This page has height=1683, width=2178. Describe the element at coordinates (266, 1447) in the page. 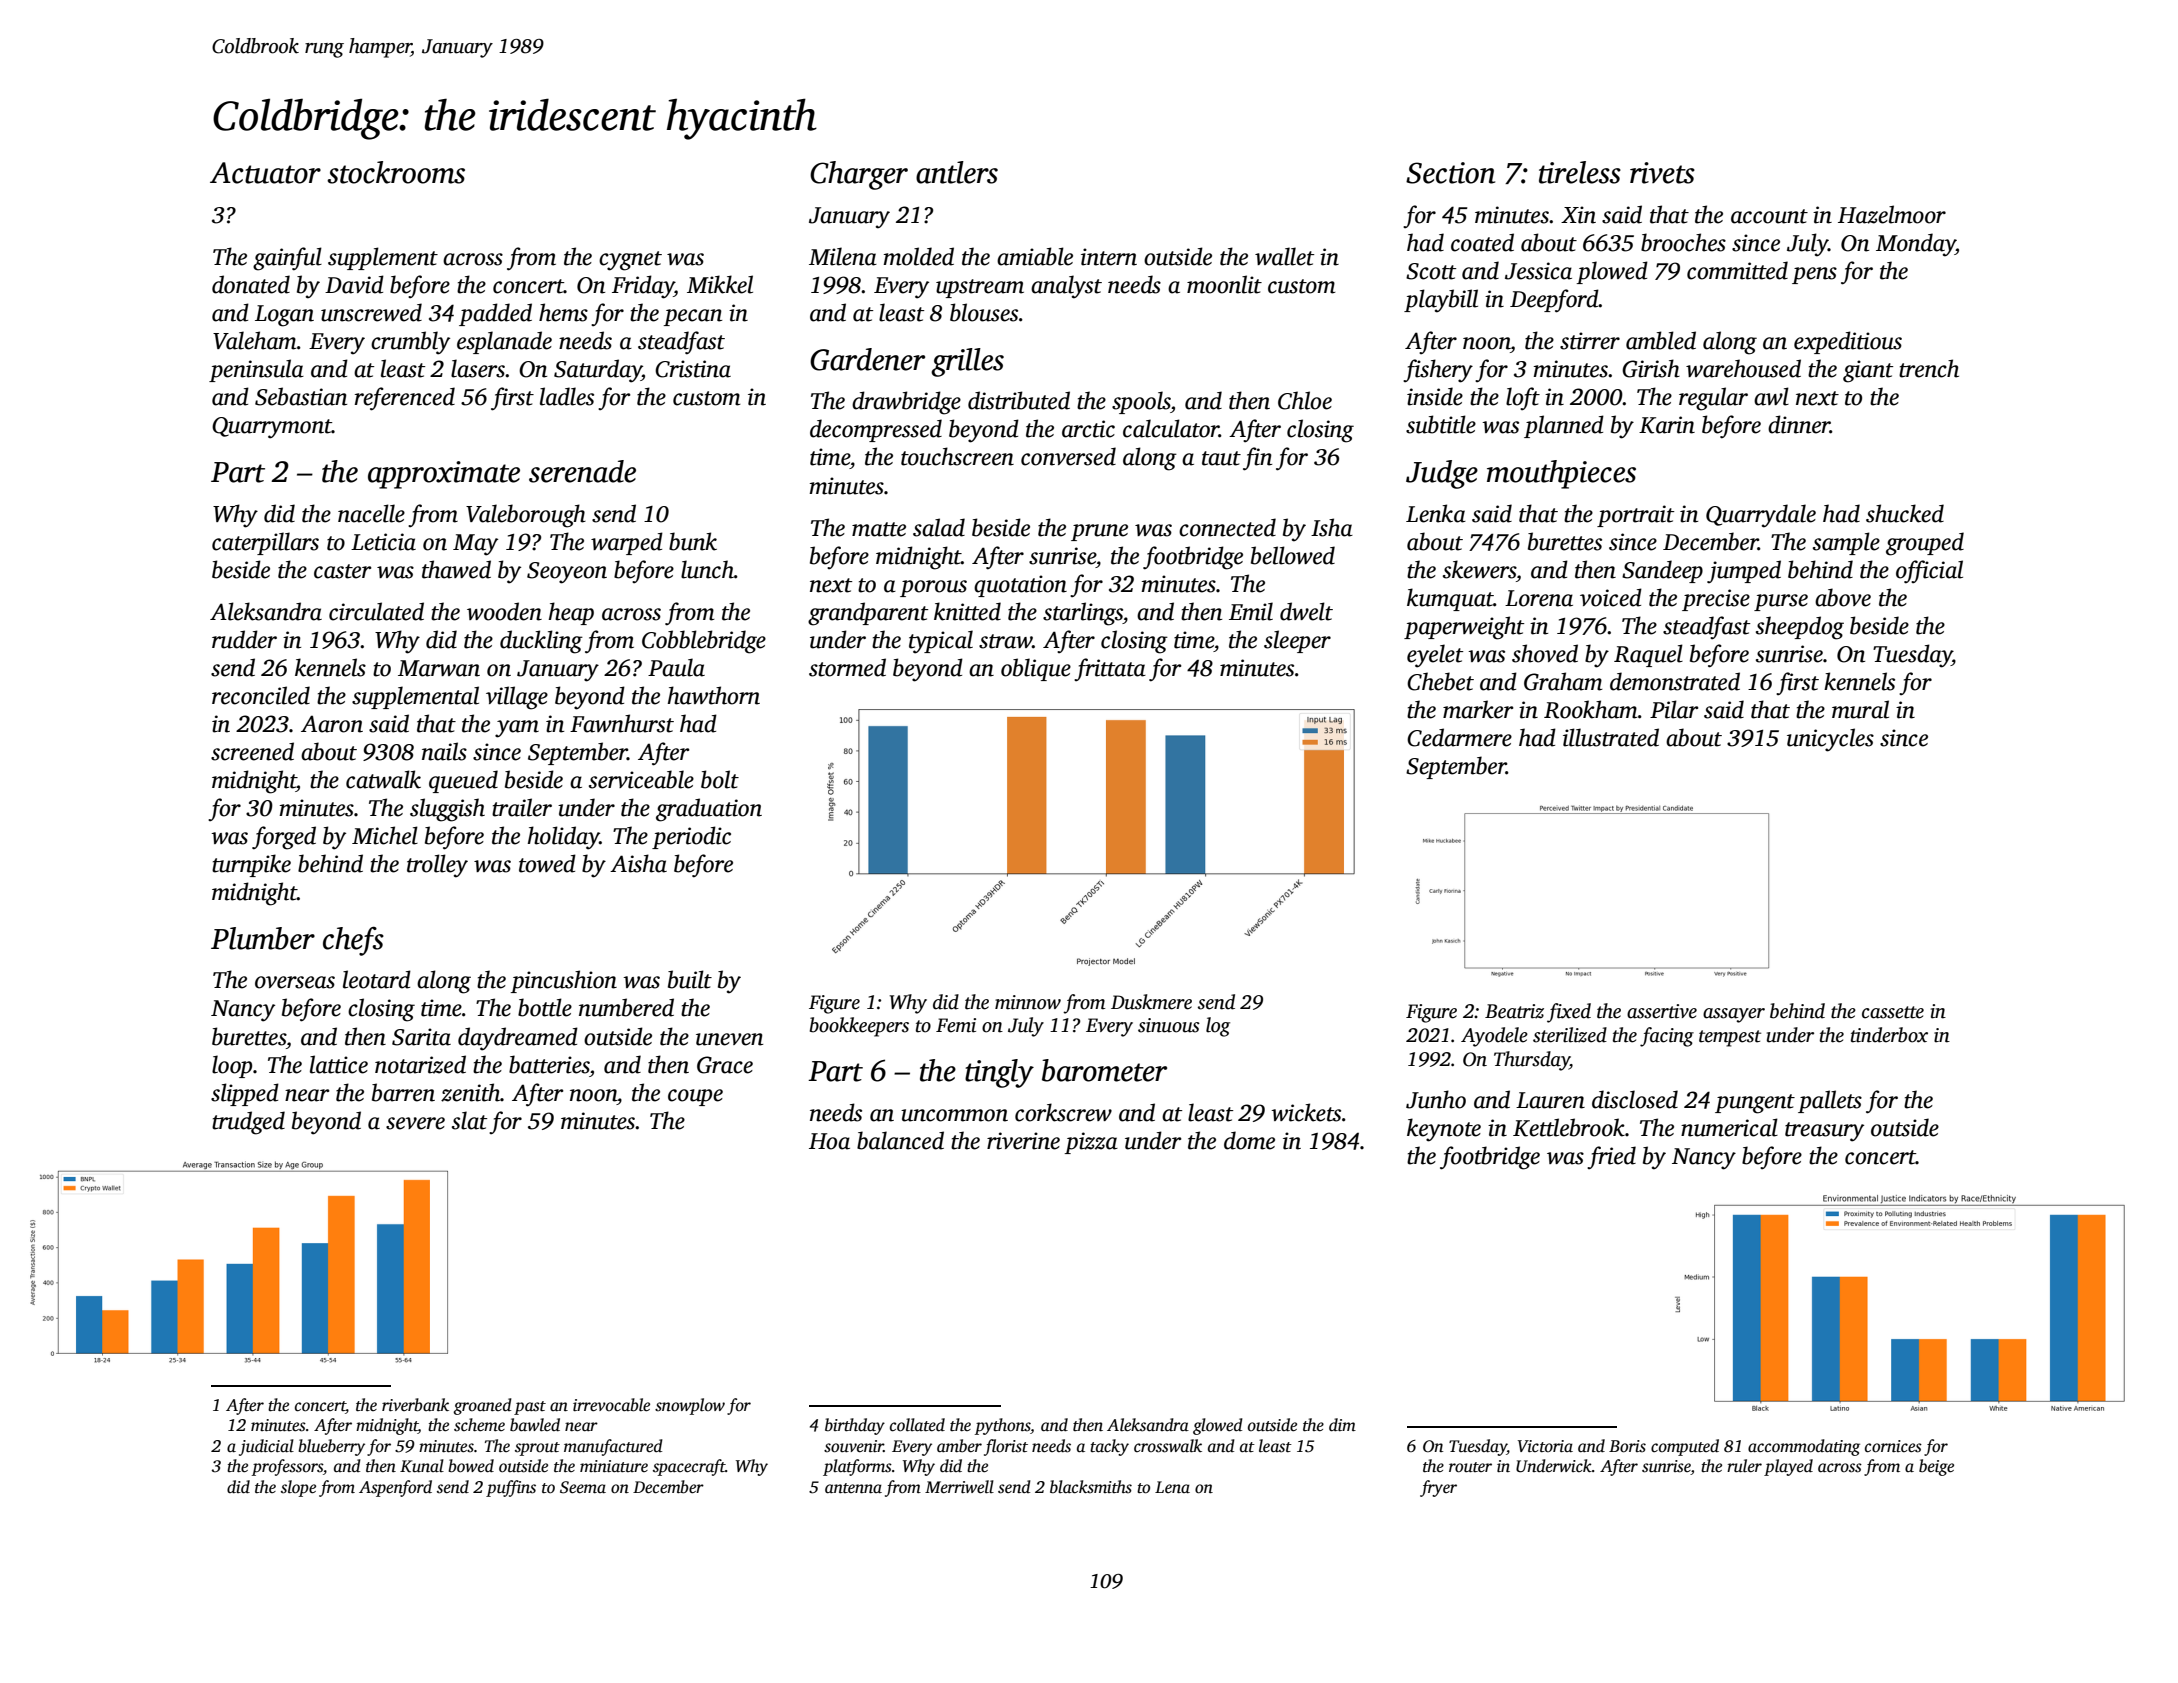

I see `judicial` at that location.
